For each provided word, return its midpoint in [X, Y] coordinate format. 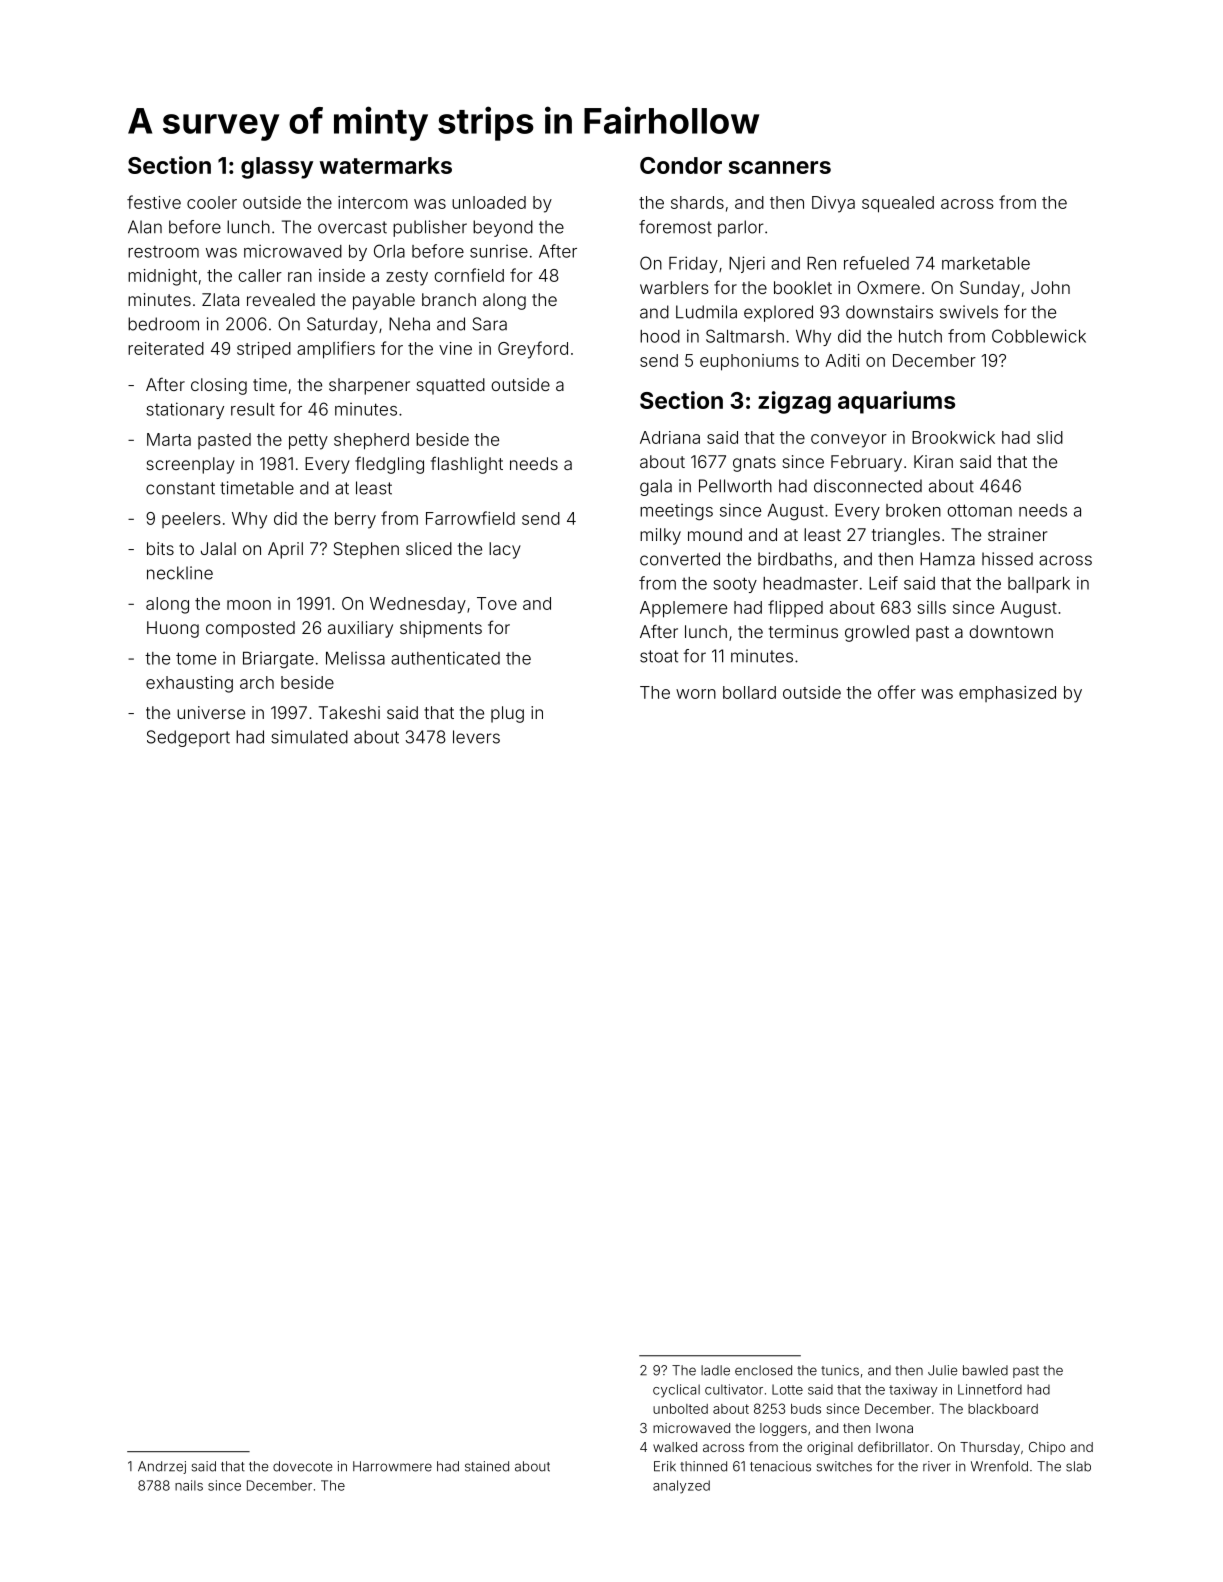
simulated [309, 737]
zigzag [794, 402]
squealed [898, 204]
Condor [681, 165]
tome [196, 658]
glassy [277, 168]
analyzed [681, 1487]
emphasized [1007, 694]
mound [715, 534]
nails [189, 1485]
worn [696, 694]
